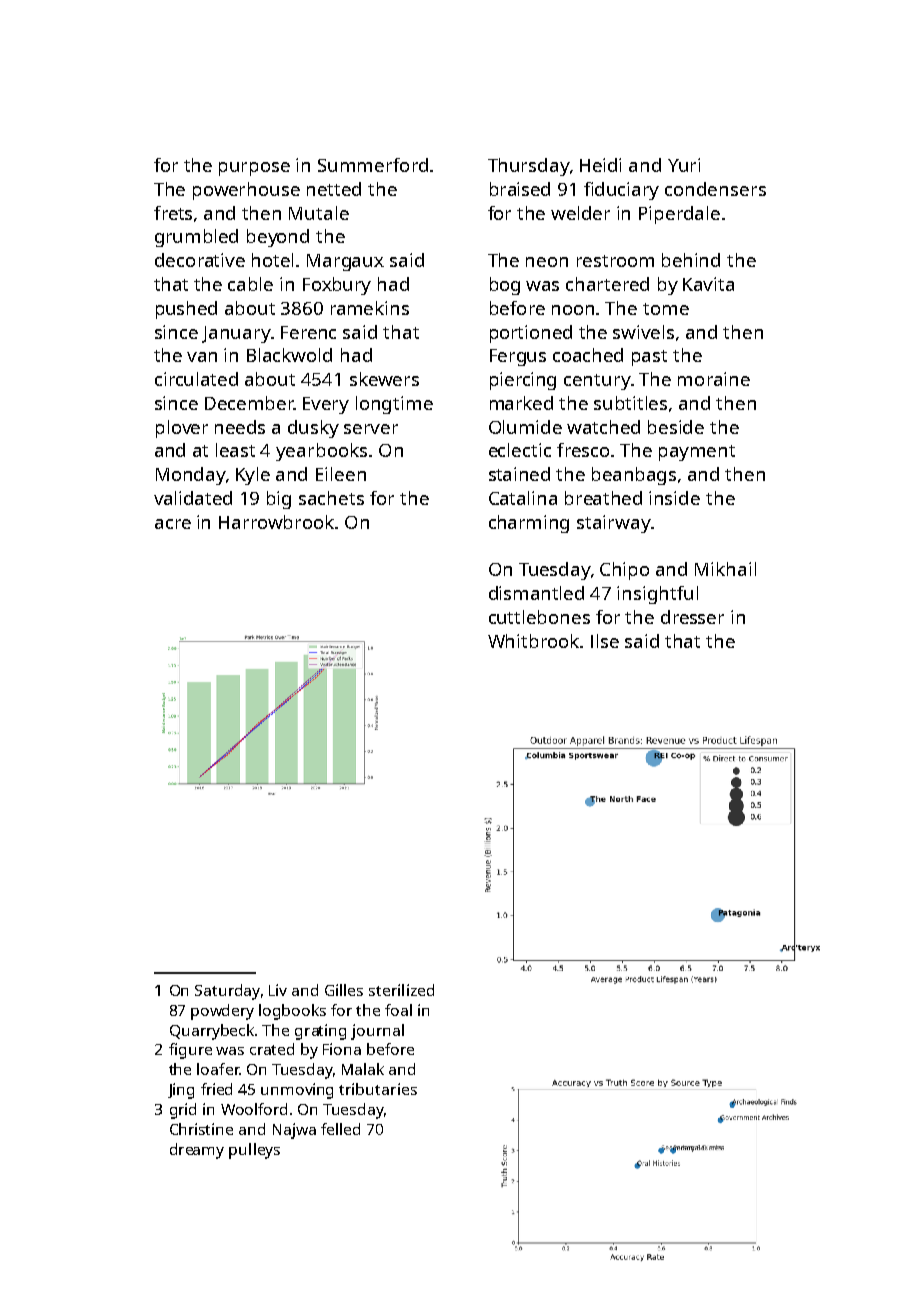 Image resolution: width=924 pixels, height=1311 pixels. What do you see at coordinates (505, 286) in the screenshot?
I see `bog` at bounding box center [505, 286].
